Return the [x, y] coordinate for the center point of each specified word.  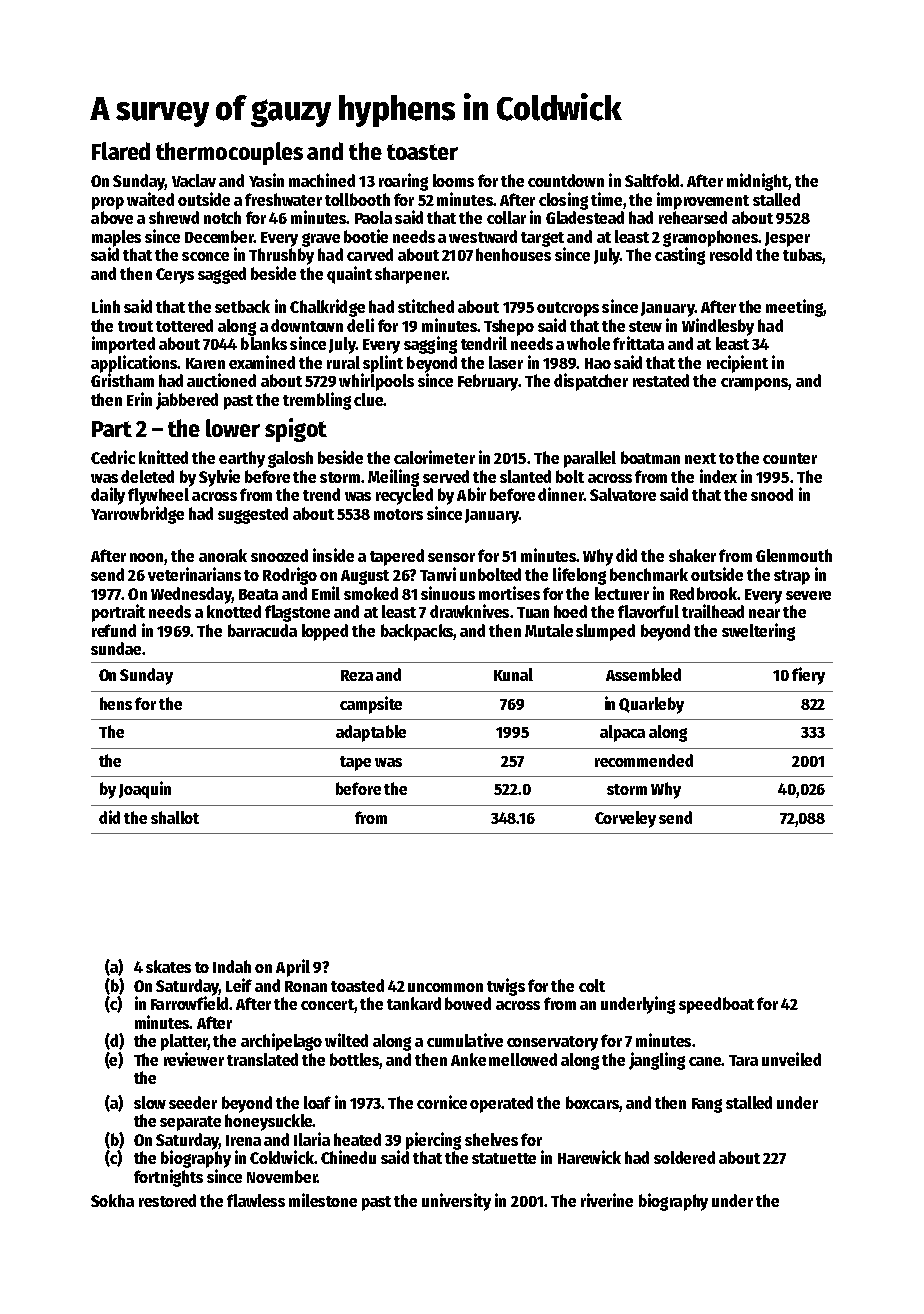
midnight [758, 182]
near [764, 613]
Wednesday [191, 595]
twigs [506, 987]
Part [112, 429]
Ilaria [312, 1139]
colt [592, 985]
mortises [509, 593]
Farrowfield [189, 1003]
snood [772, 494]
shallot [175, 817]
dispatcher [591, 382]
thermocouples [229, 153]
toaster [422, 152]
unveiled [791, 1059]
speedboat [716, 1005]
